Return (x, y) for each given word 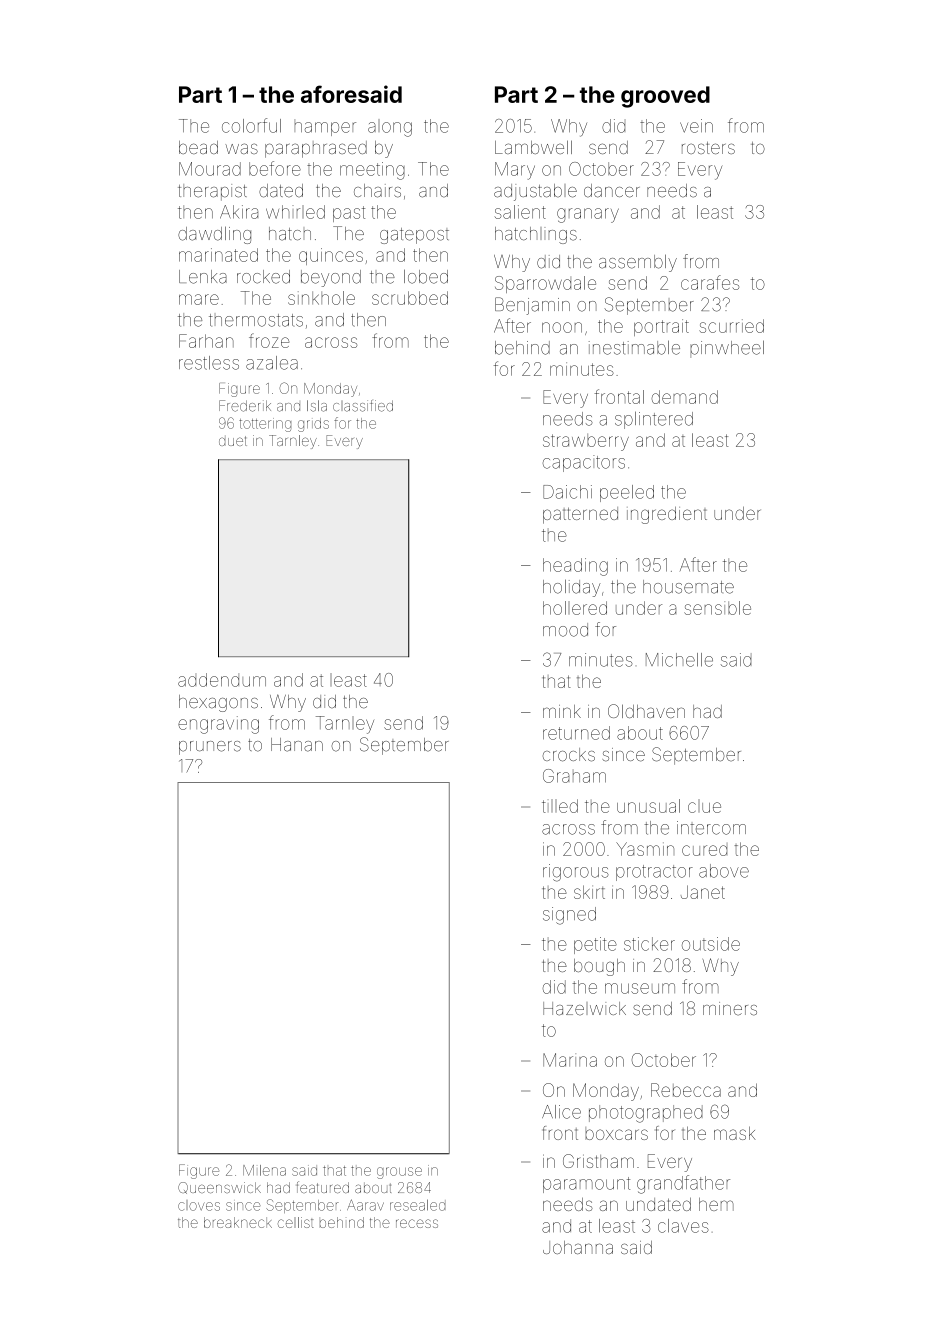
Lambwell (533, 147)
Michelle (679, 660)
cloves (199, 1205)
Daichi (567, 492)
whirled (295, 212)
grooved (665, 97)
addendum (222, 680)
